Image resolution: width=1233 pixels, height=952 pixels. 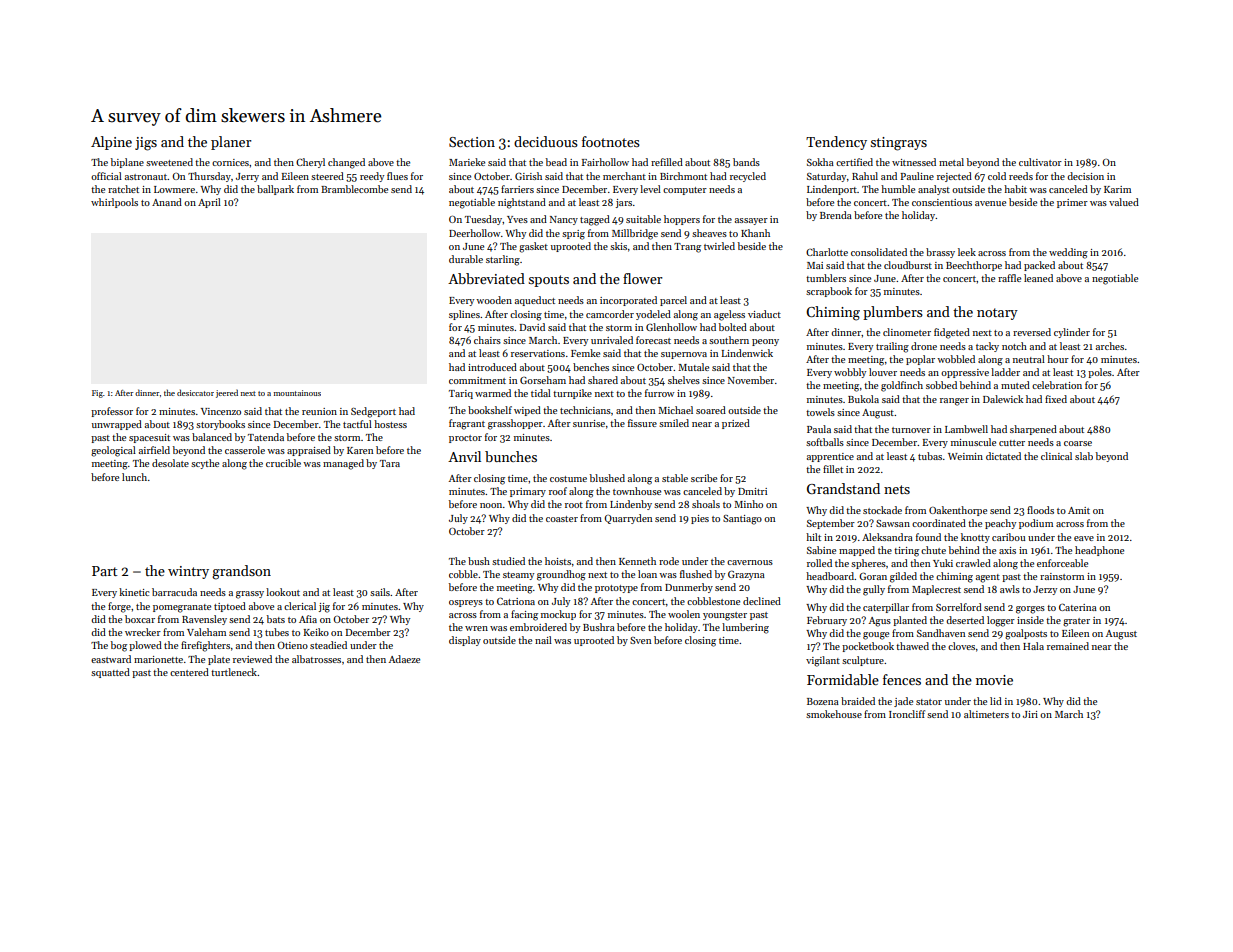 I want to click on lumbering, so click(x=745, y=628).
